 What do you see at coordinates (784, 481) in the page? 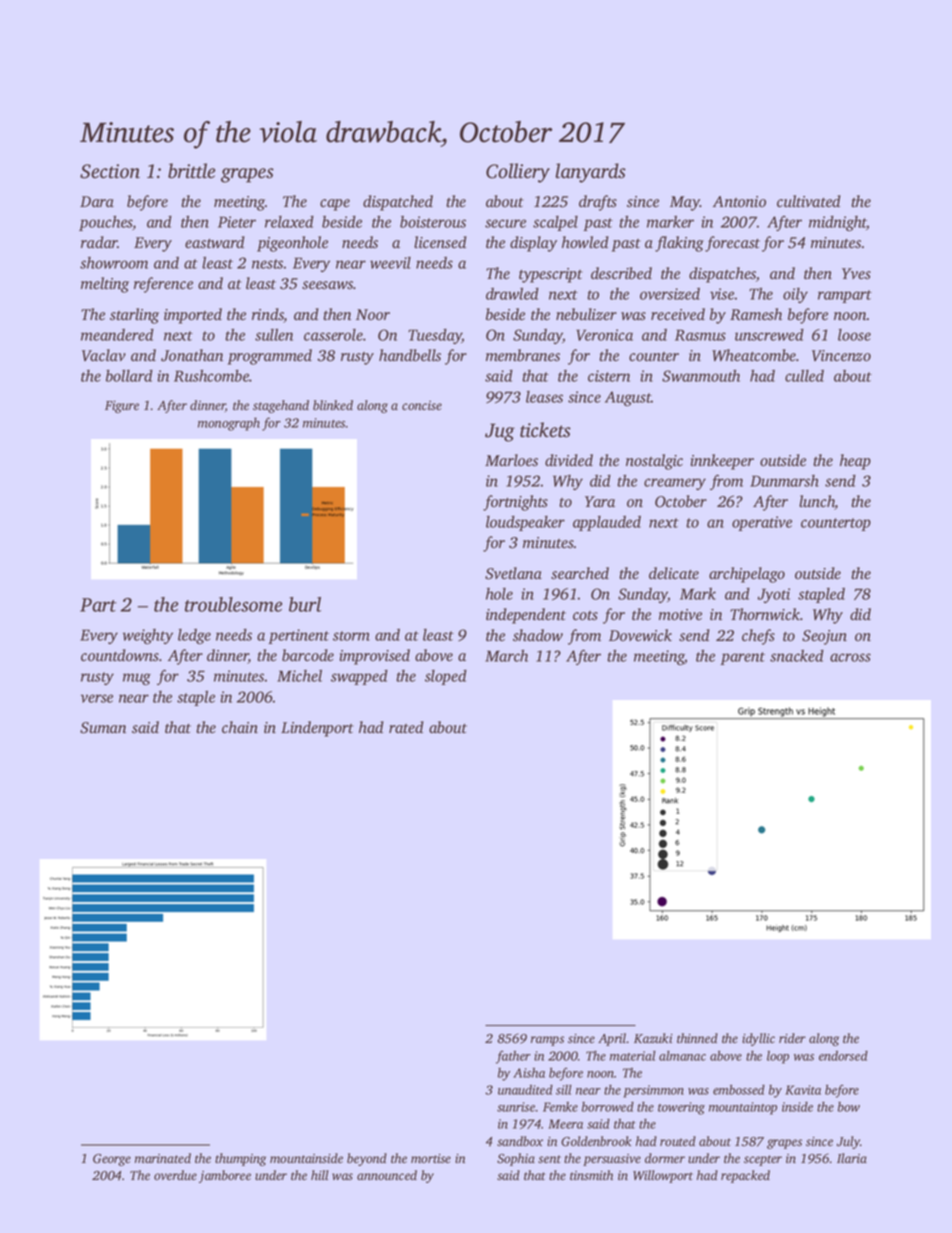
I see `Dunmarsh` at bounding box center [784, 481].
